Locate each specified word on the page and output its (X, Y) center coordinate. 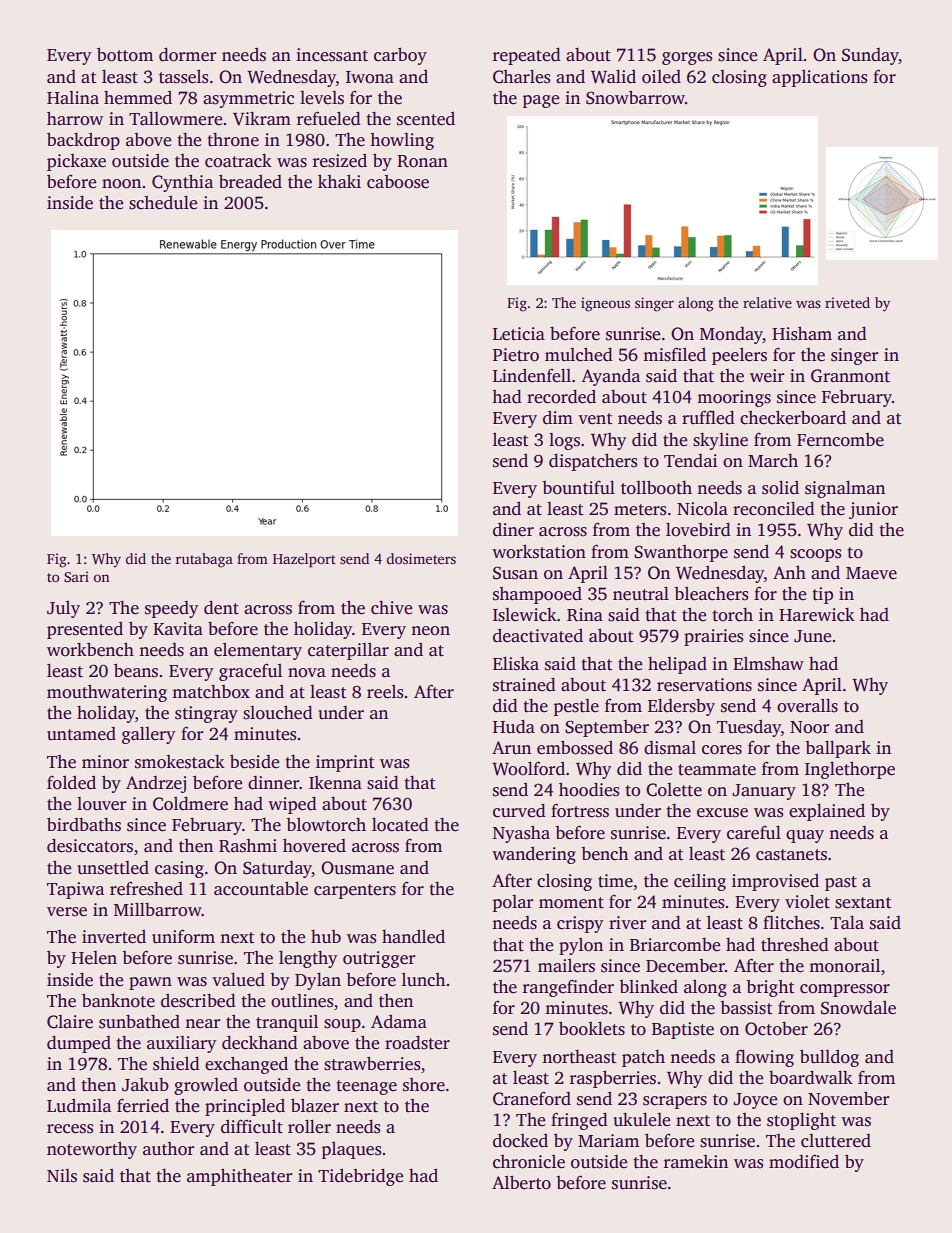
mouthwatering (107, 693)
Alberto (521, 1182)
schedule (163, 202)
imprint (345, 763)
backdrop (83, 141)
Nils (62, 1176)
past (841, 883)
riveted (847, 302)
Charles (521, 76)
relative (767, 302)
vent (595, 419)
